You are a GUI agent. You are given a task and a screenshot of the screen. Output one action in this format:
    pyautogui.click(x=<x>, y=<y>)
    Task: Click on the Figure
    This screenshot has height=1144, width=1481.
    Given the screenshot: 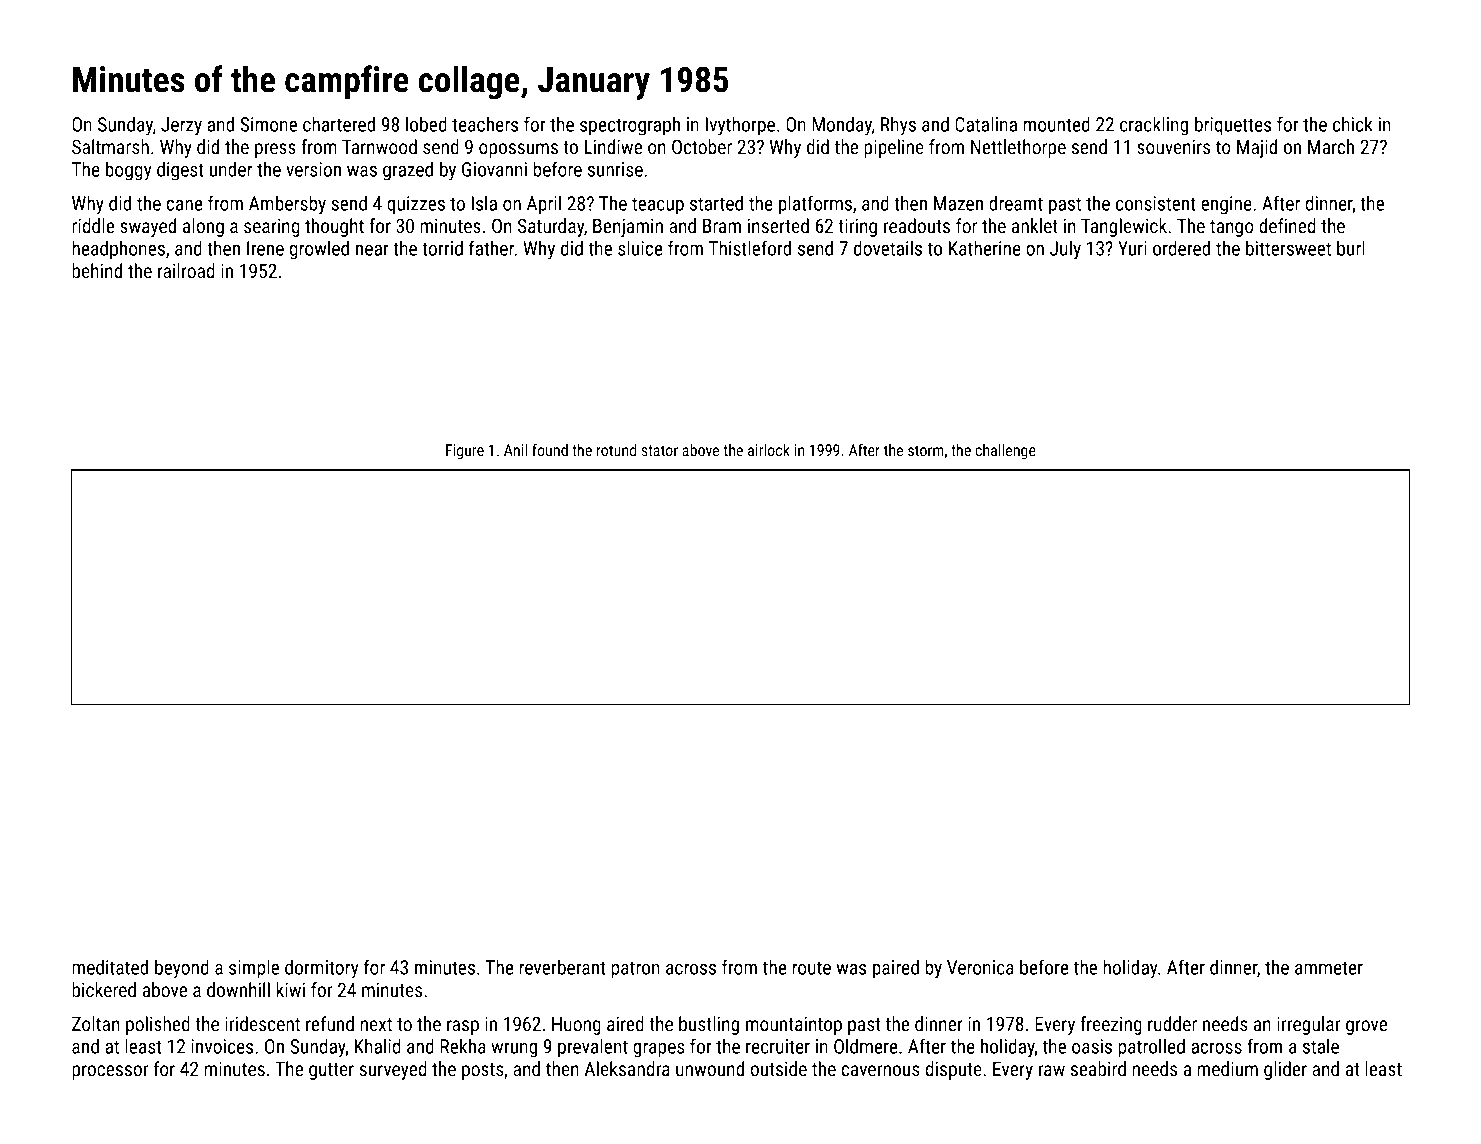 What is the action you would take?
    pyautogui.click(x=465, y=451)
